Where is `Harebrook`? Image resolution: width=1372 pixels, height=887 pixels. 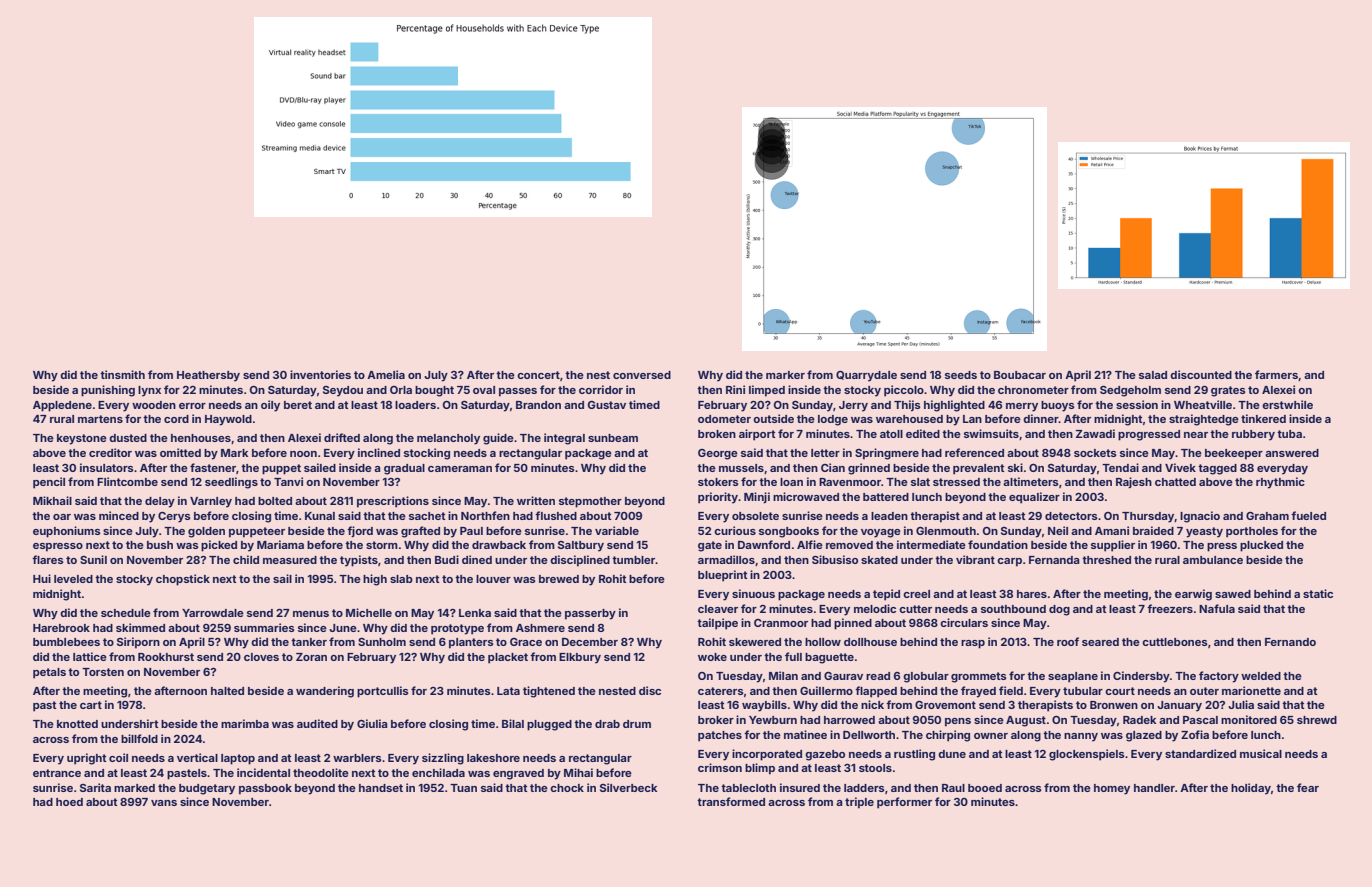
Harebrook is located at coordinates (61, 628).
